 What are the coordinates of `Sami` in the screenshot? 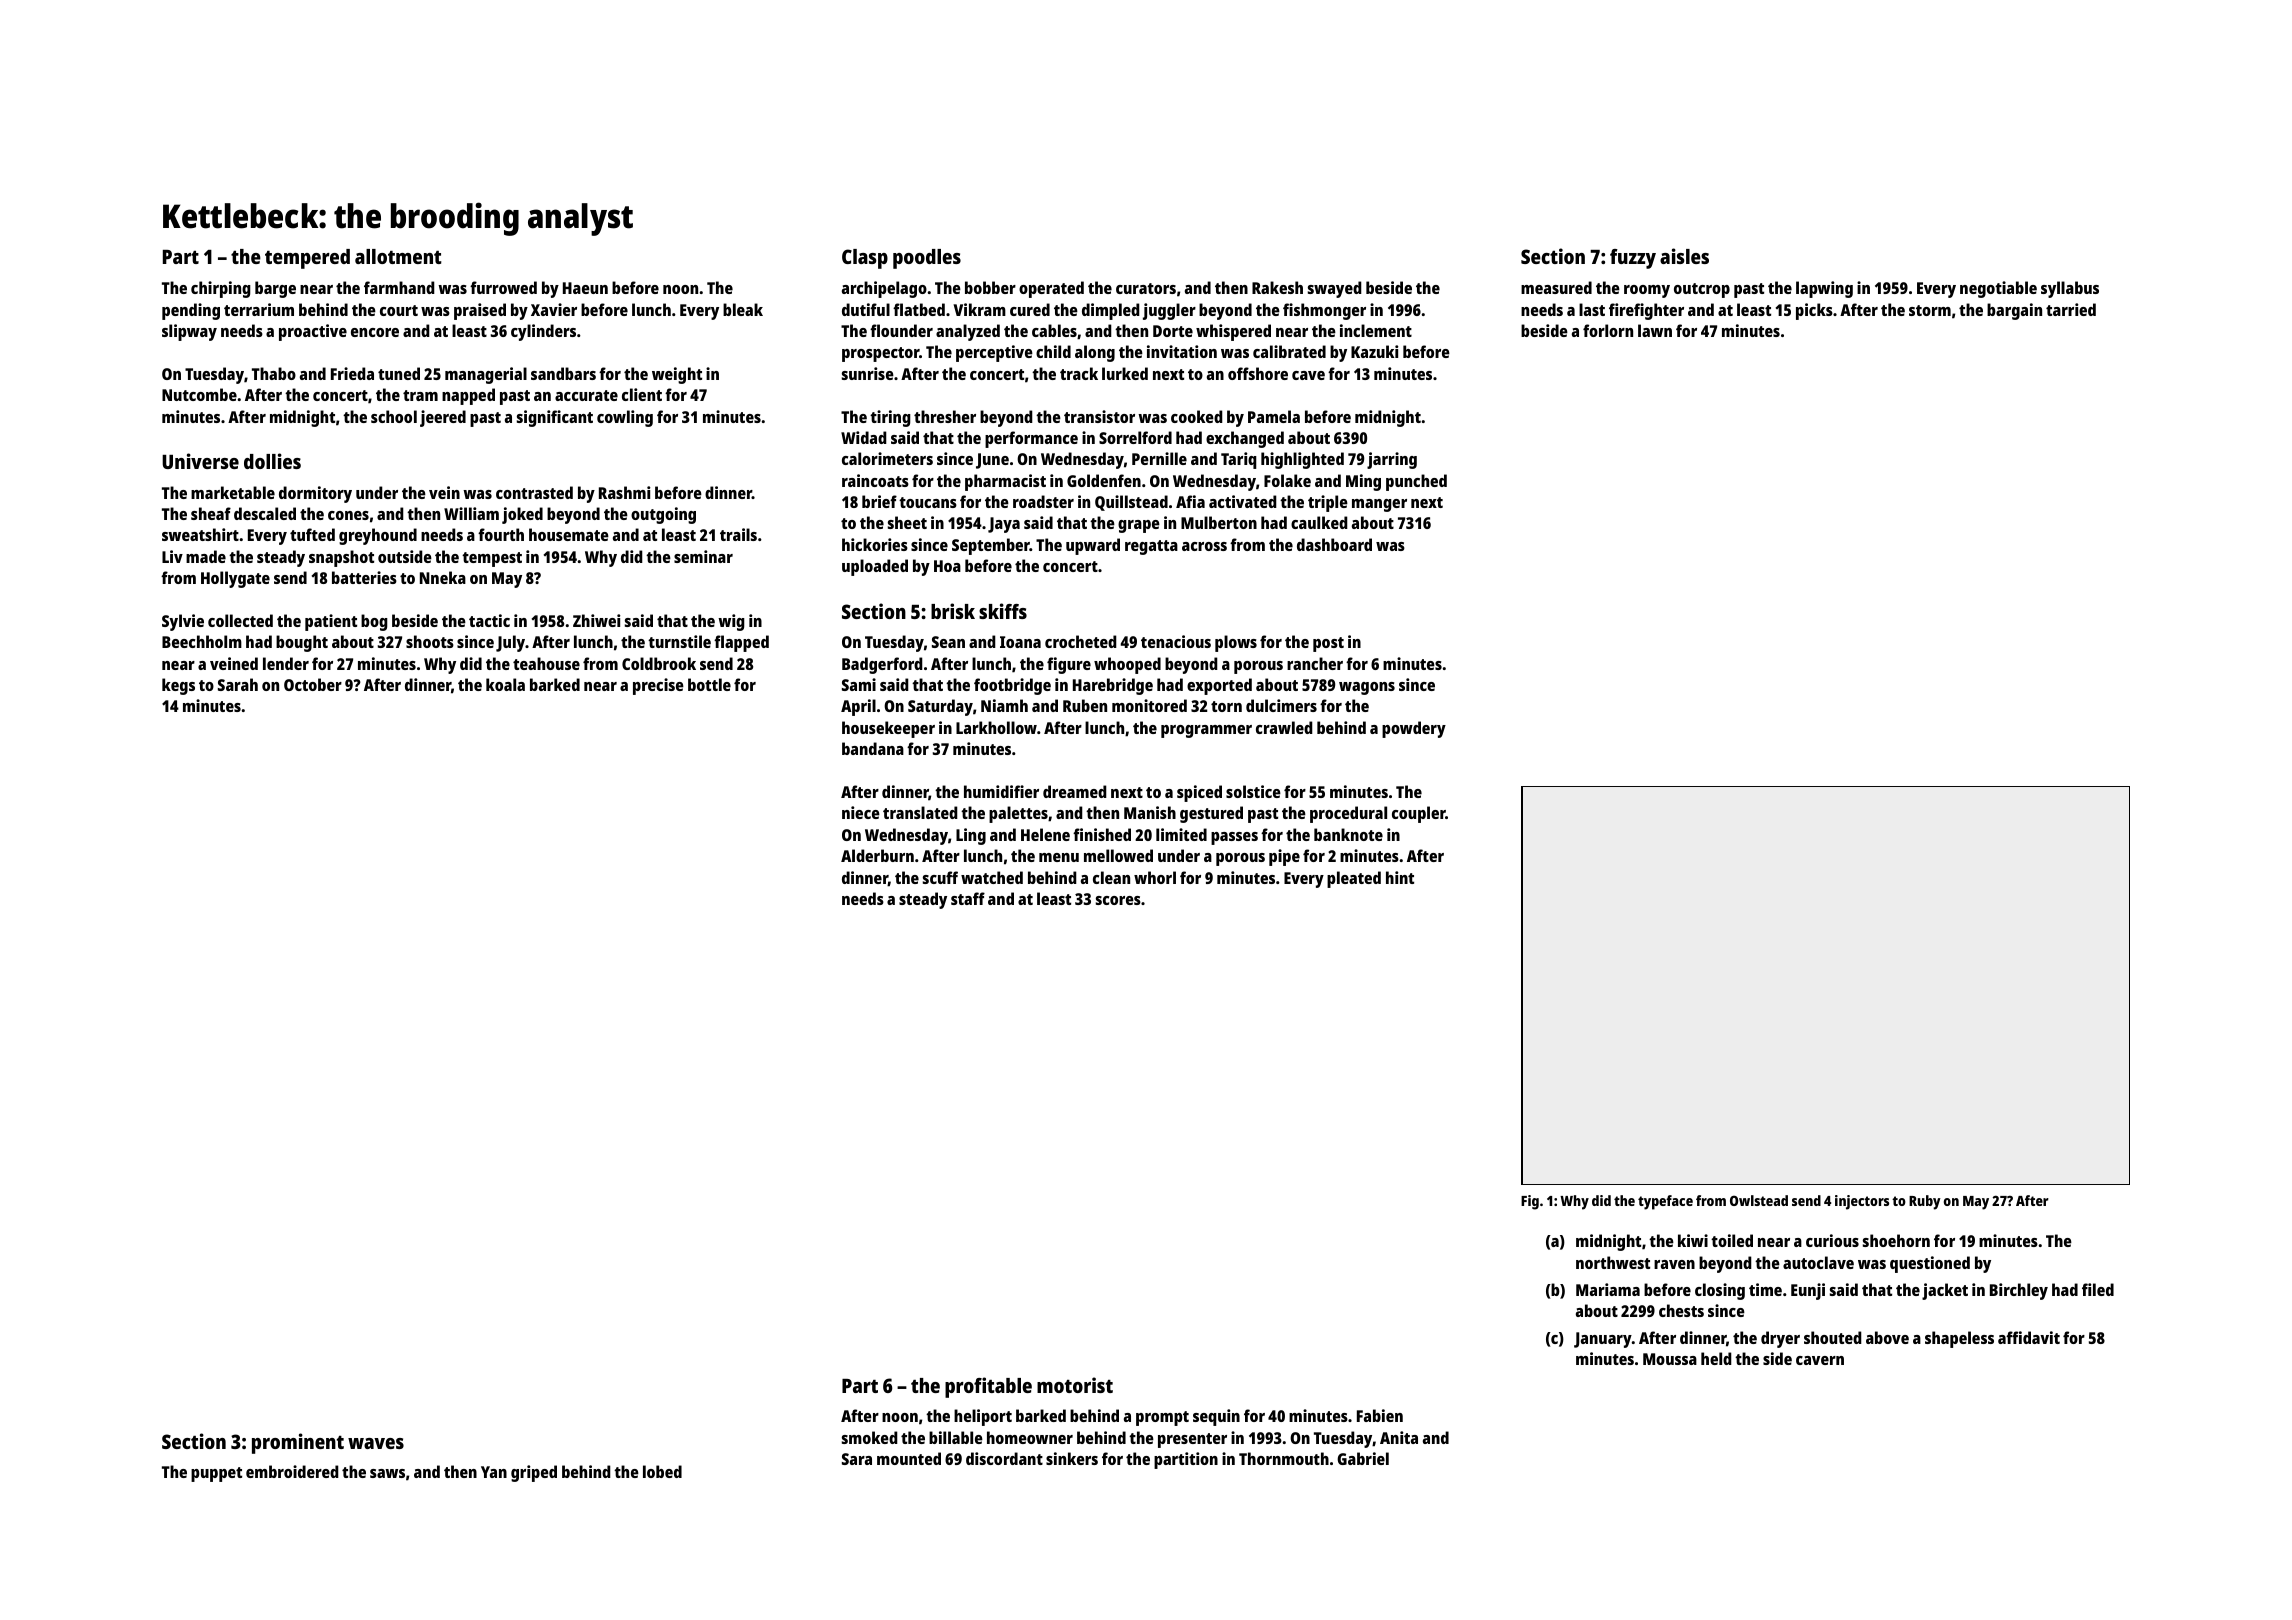 It's located at (859, 684).
